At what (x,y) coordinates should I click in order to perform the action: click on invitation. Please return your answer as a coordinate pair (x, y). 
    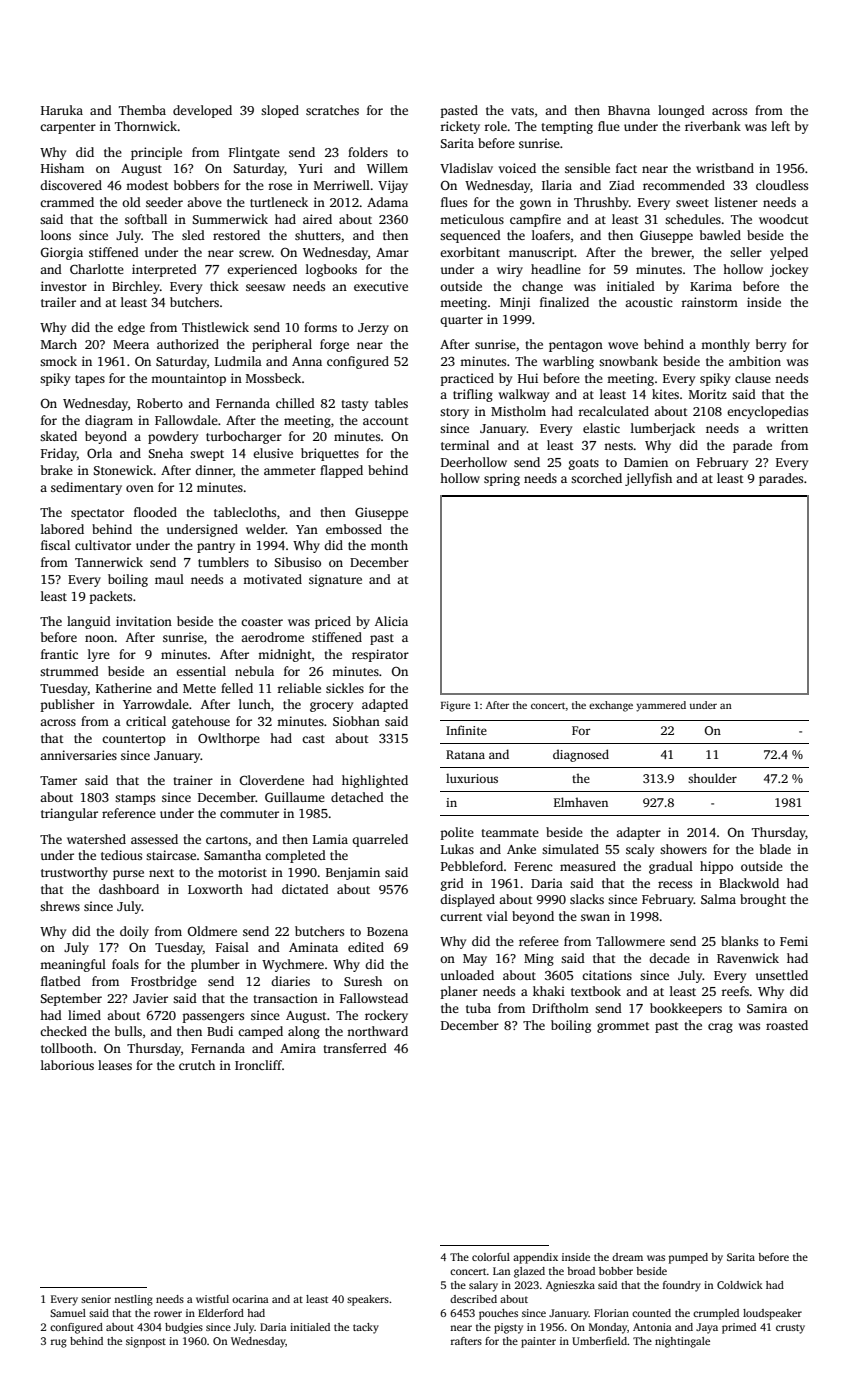
    Looking at the image, I should click on (144, 621).
